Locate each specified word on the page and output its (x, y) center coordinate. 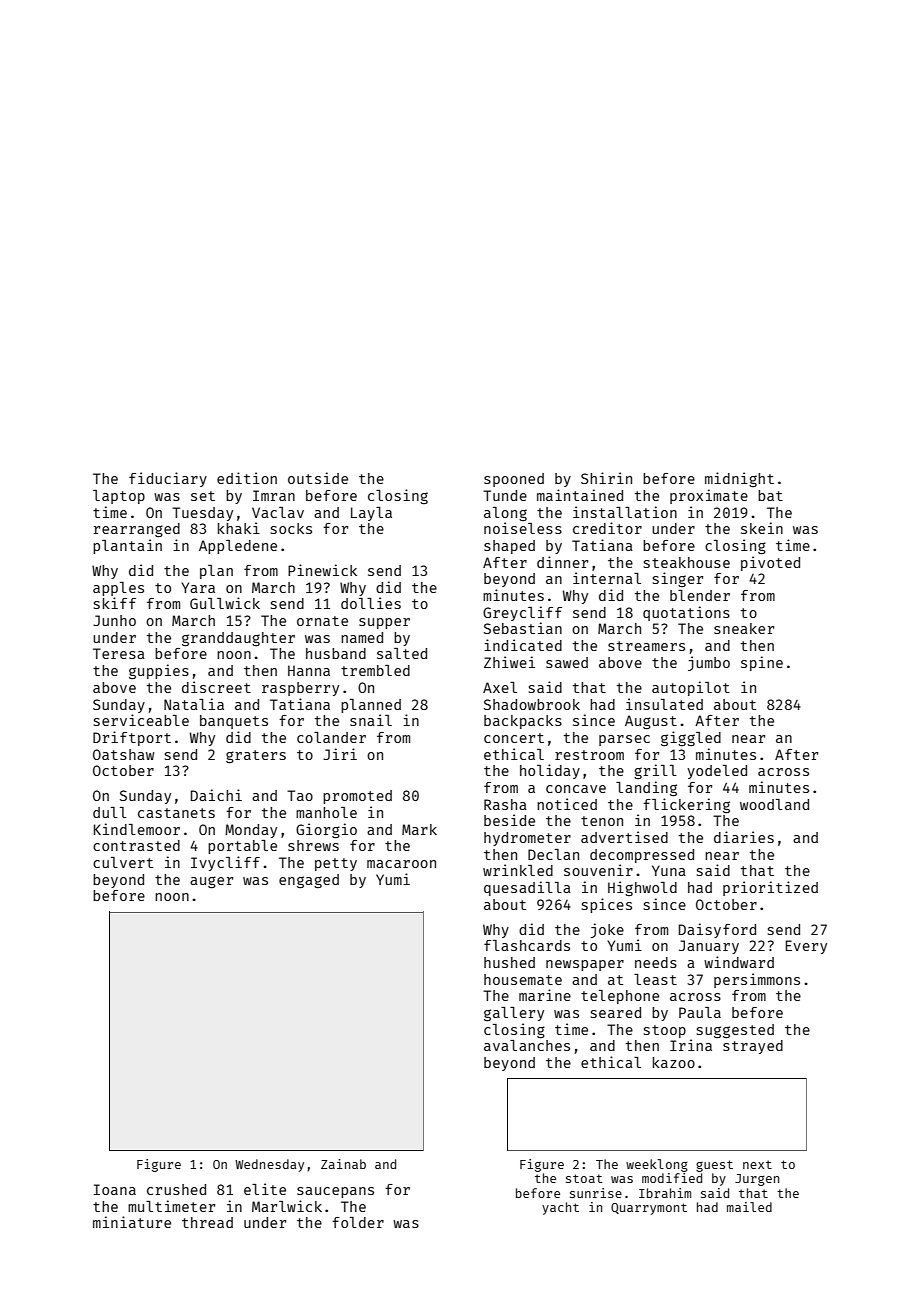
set (203, 496)
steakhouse (687, 562)
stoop (665, 1031)
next (757, 1164)
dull (110, 812)
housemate (523, 979)
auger (211, 882)
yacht (560, 1208)
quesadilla (527, 888)
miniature (132, 1222)
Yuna (669, 870)
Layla (371, 514)
